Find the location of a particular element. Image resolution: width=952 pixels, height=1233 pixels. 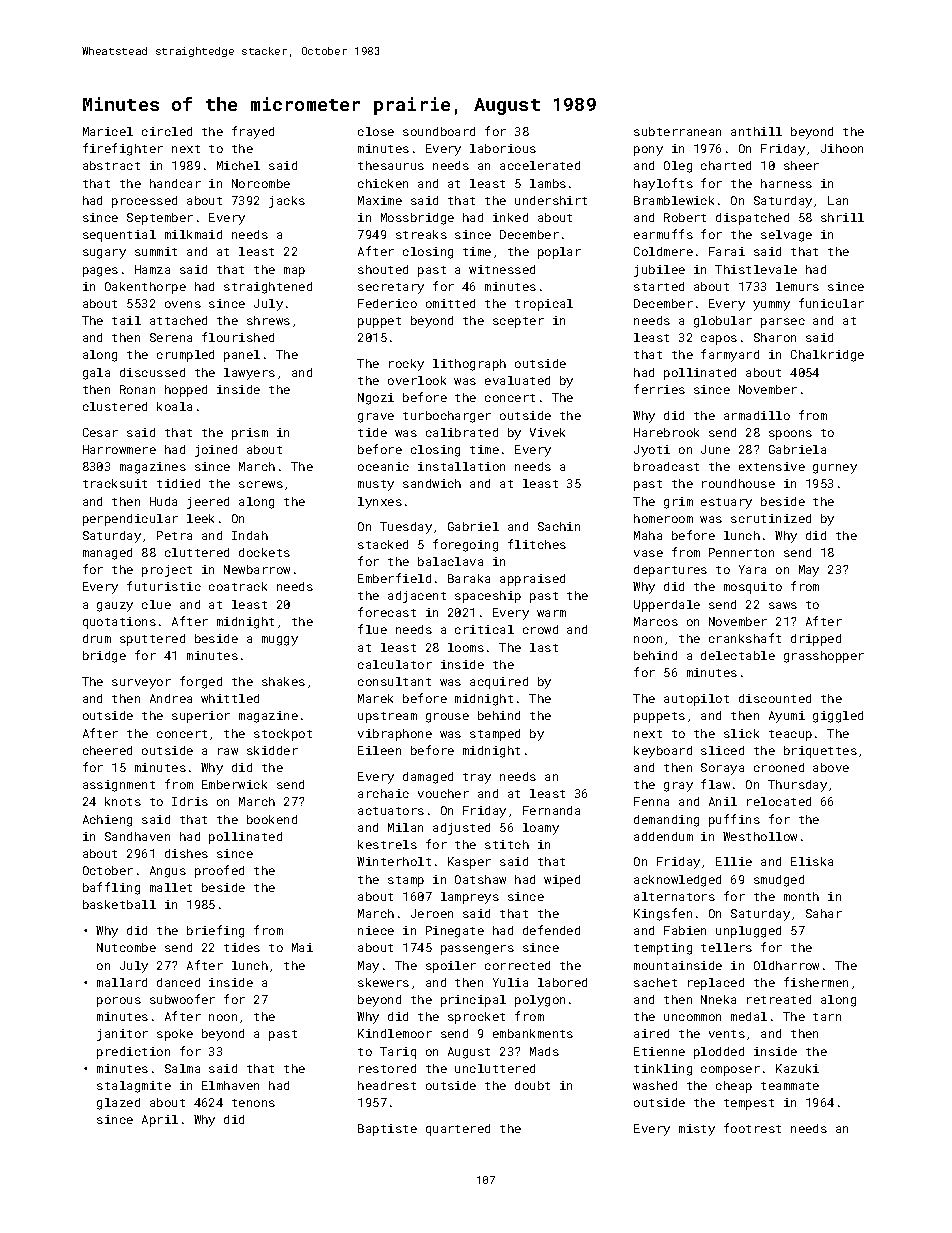

glazed is located at coordinates (118, 1104).
